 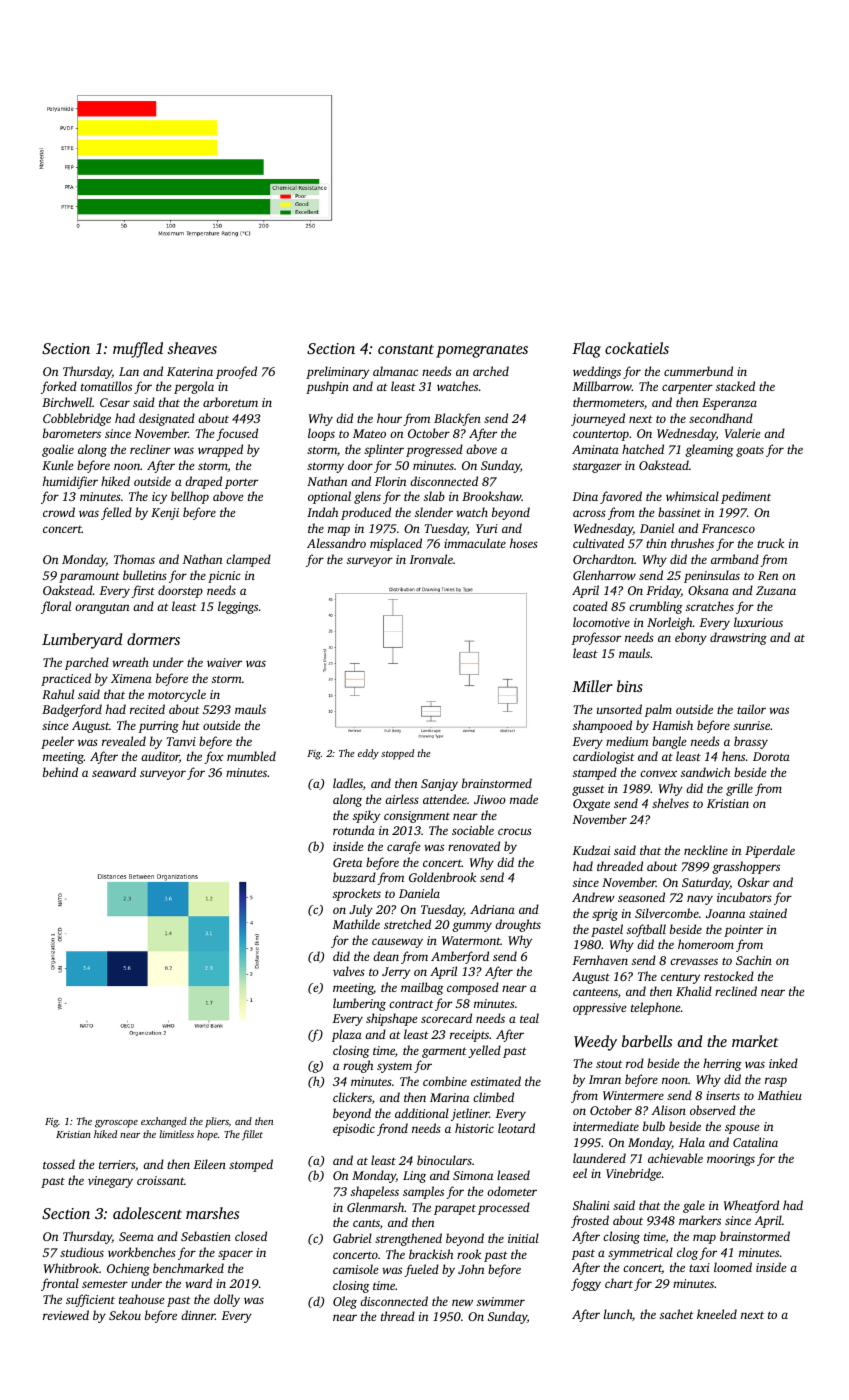 What do you see at coordinates (116, 1124) in the screenshot?
I see `gyroscope` at bounding box center [116, 1124].
